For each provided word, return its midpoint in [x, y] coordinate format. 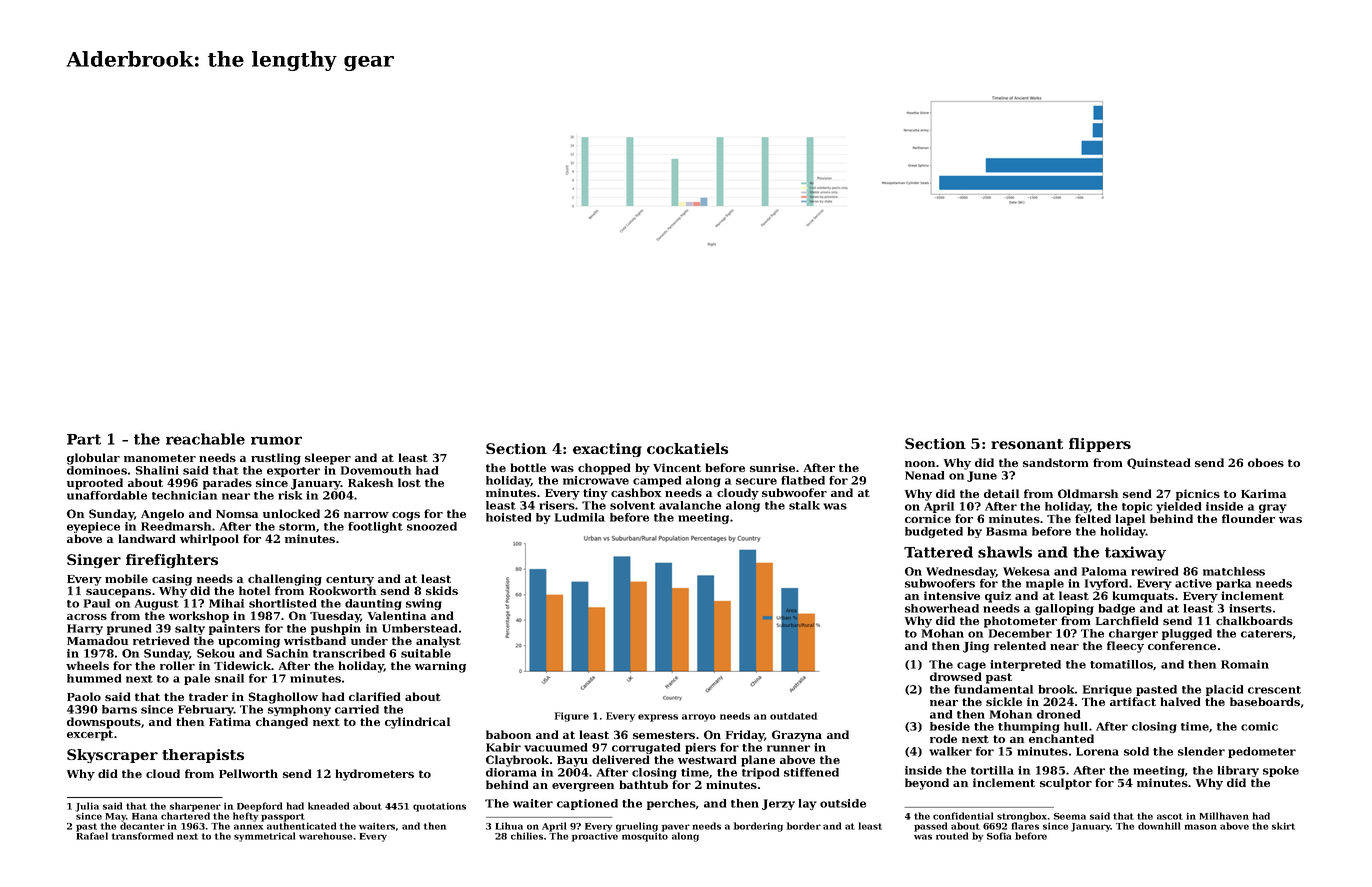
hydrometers [374, 775]
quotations [439, 807]
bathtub [643, 784]
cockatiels [687, 448]
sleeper [328, 459]
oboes [1266, 462]
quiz [998, 597]
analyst [438, 642]
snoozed [432, 526]
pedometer [1262, 752]
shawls [1005, 552]
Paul [97, 603]
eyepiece [93, 527]
